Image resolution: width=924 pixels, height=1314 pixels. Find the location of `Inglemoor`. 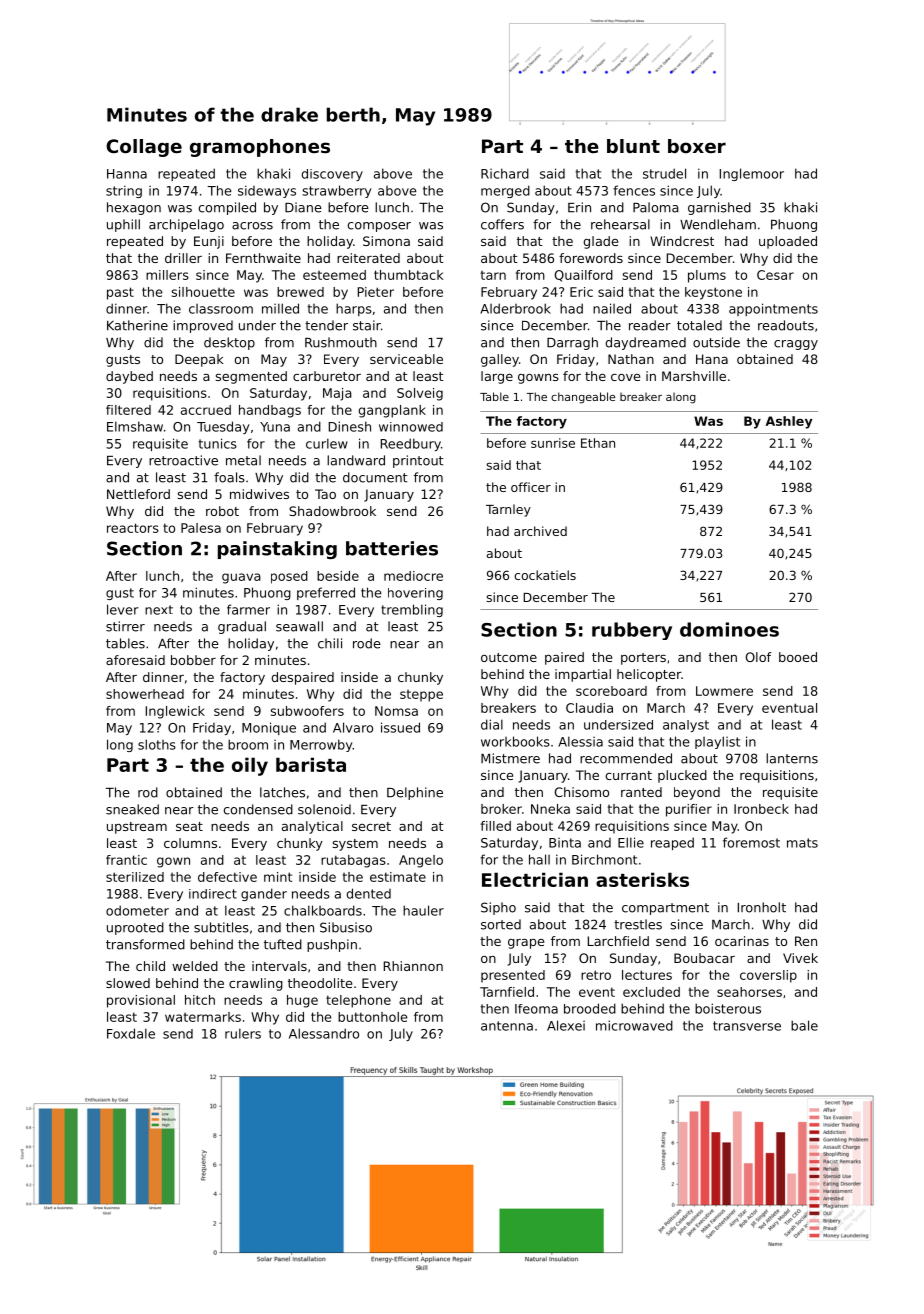

Inglemoor is located at coordinates (752, 174).
